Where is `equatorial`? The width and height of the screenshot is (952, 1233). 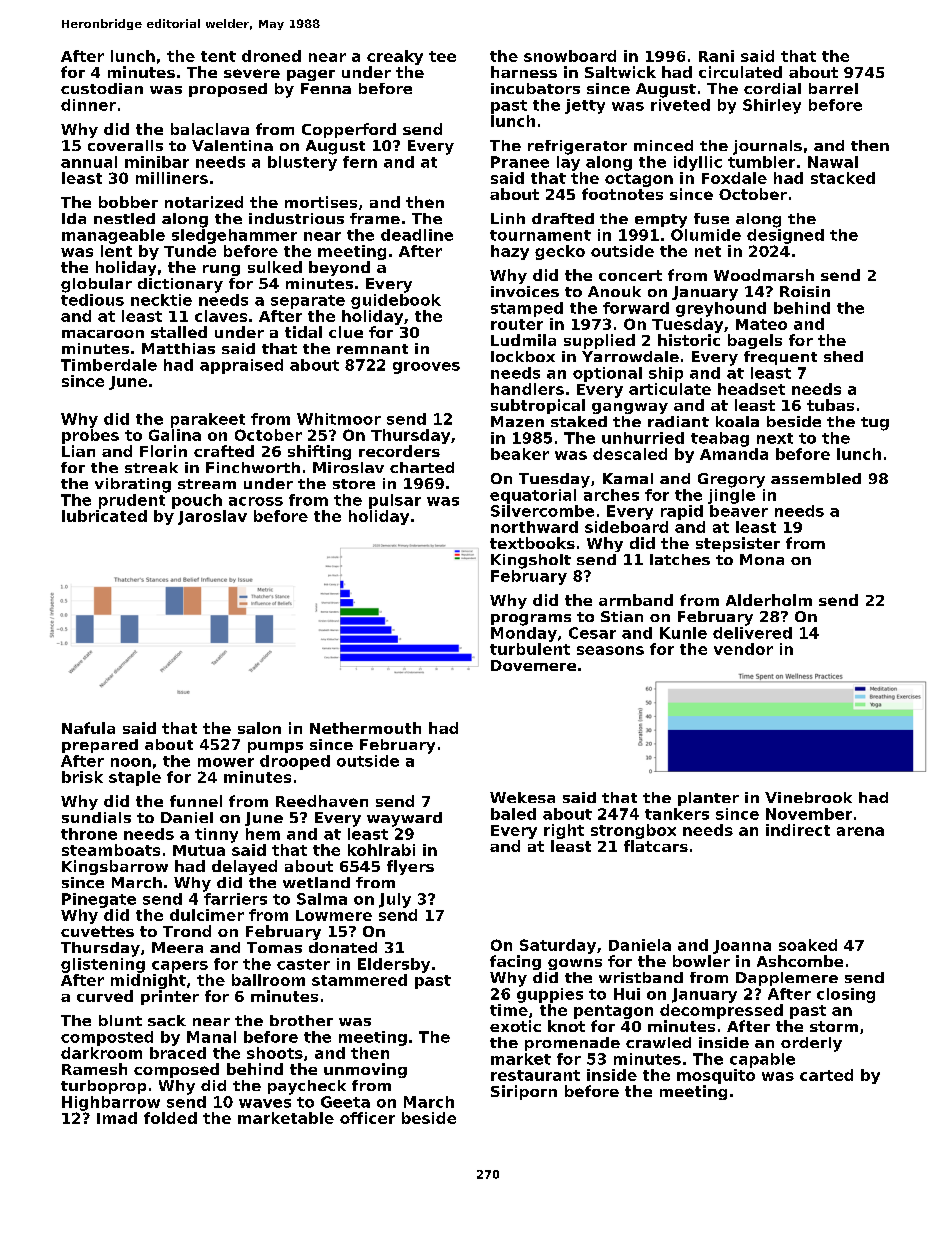 equatorial is located at coordinates (533, 496).
